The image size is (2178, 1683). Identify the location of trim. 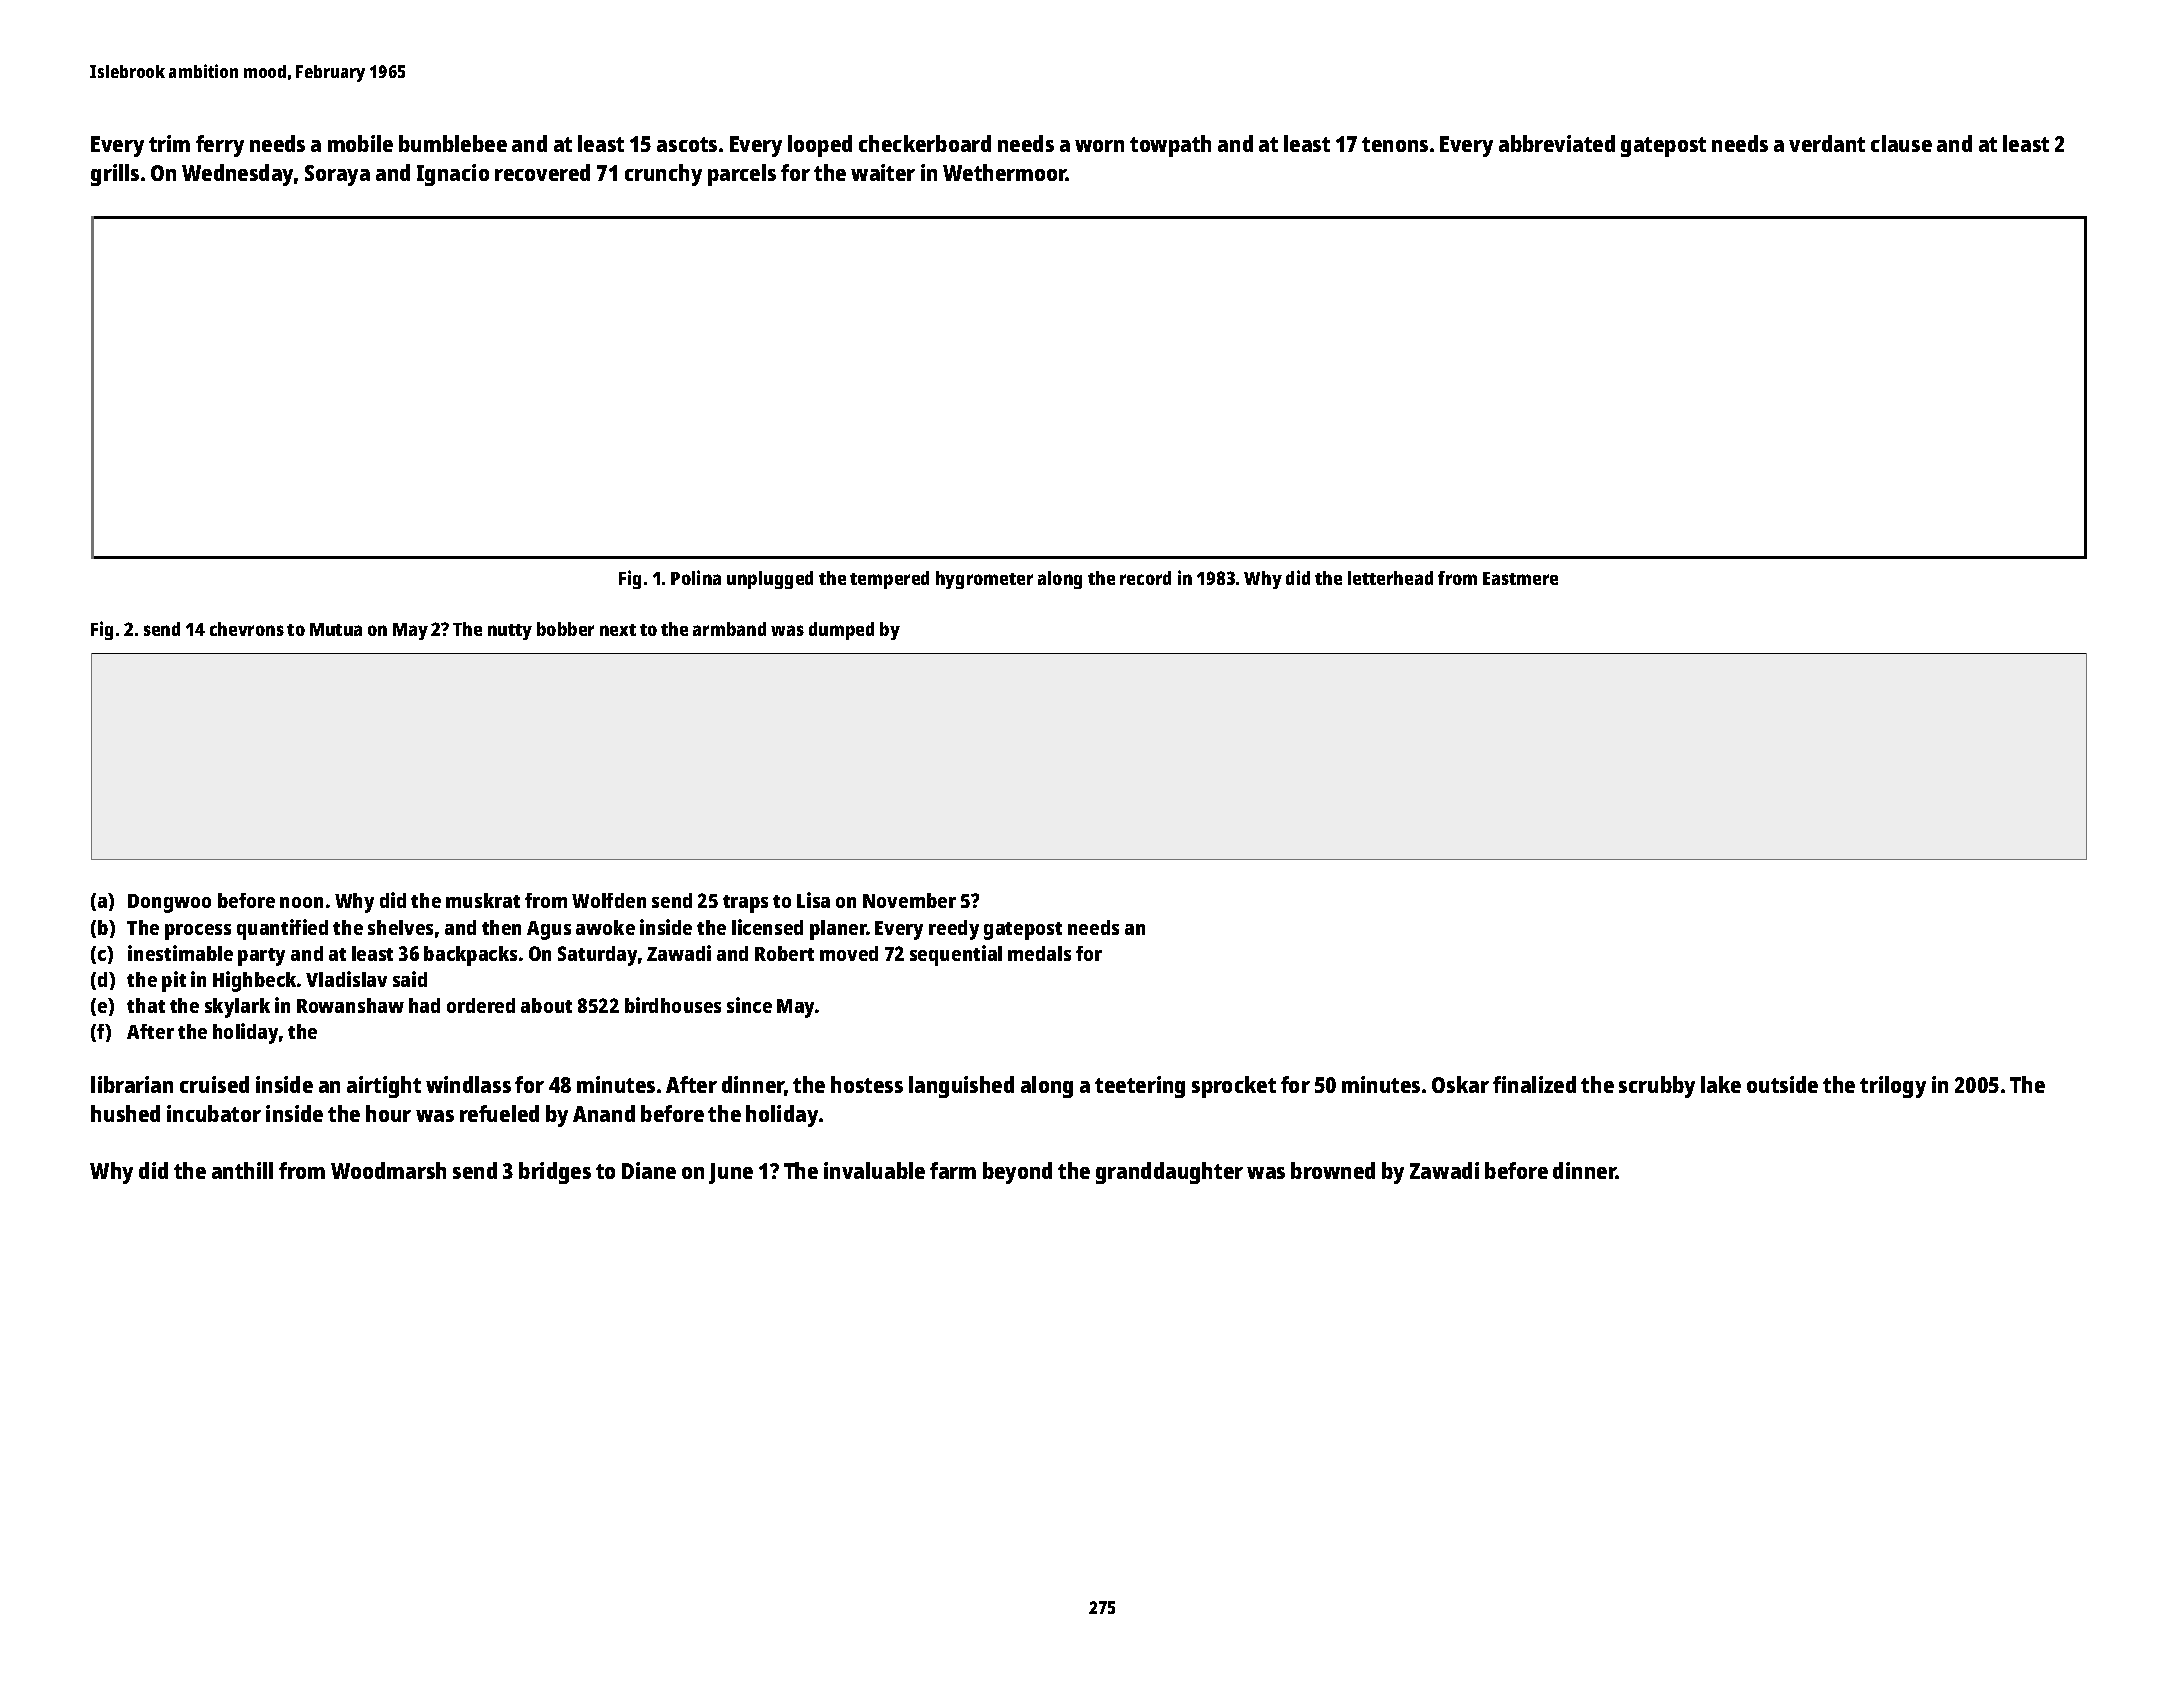
(169, 143).
